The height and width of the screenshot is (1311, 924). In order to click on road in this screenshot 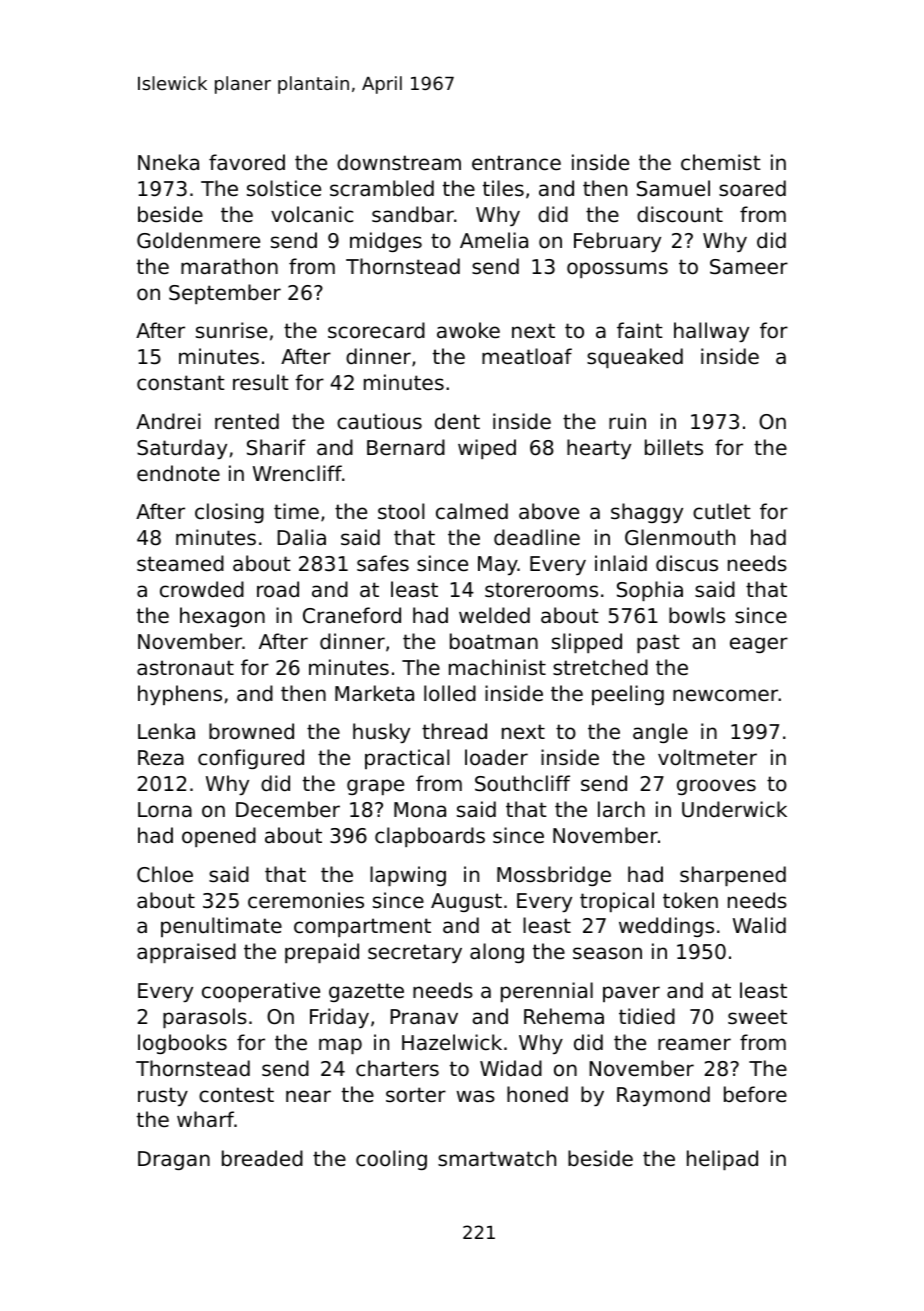, I will do `click(278, 589)`.
